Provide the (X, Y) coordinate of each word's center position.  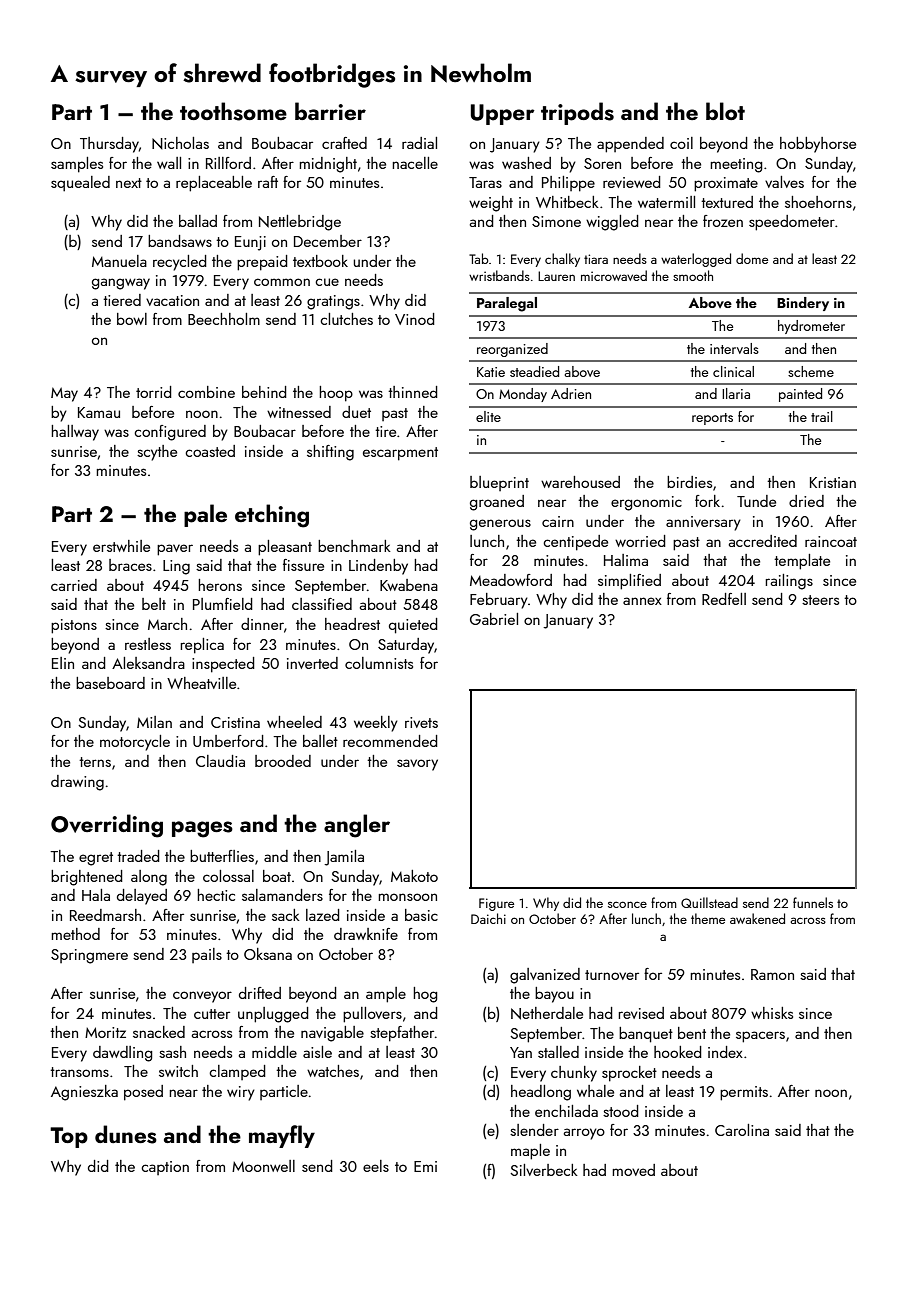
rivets (421, 722)
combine (206, 392)
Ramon (772, 974)
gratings (333, 302)
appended (630, 145)
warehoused (580, 482)
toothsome (233, 111)
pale (205, 515)
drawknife (366, 934)
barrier (330, 111)
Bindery (803, 304)
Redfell (724, 599)
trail (822, 416)
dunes (126, 1134)
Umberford (228, 741)
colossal (228, 876)
